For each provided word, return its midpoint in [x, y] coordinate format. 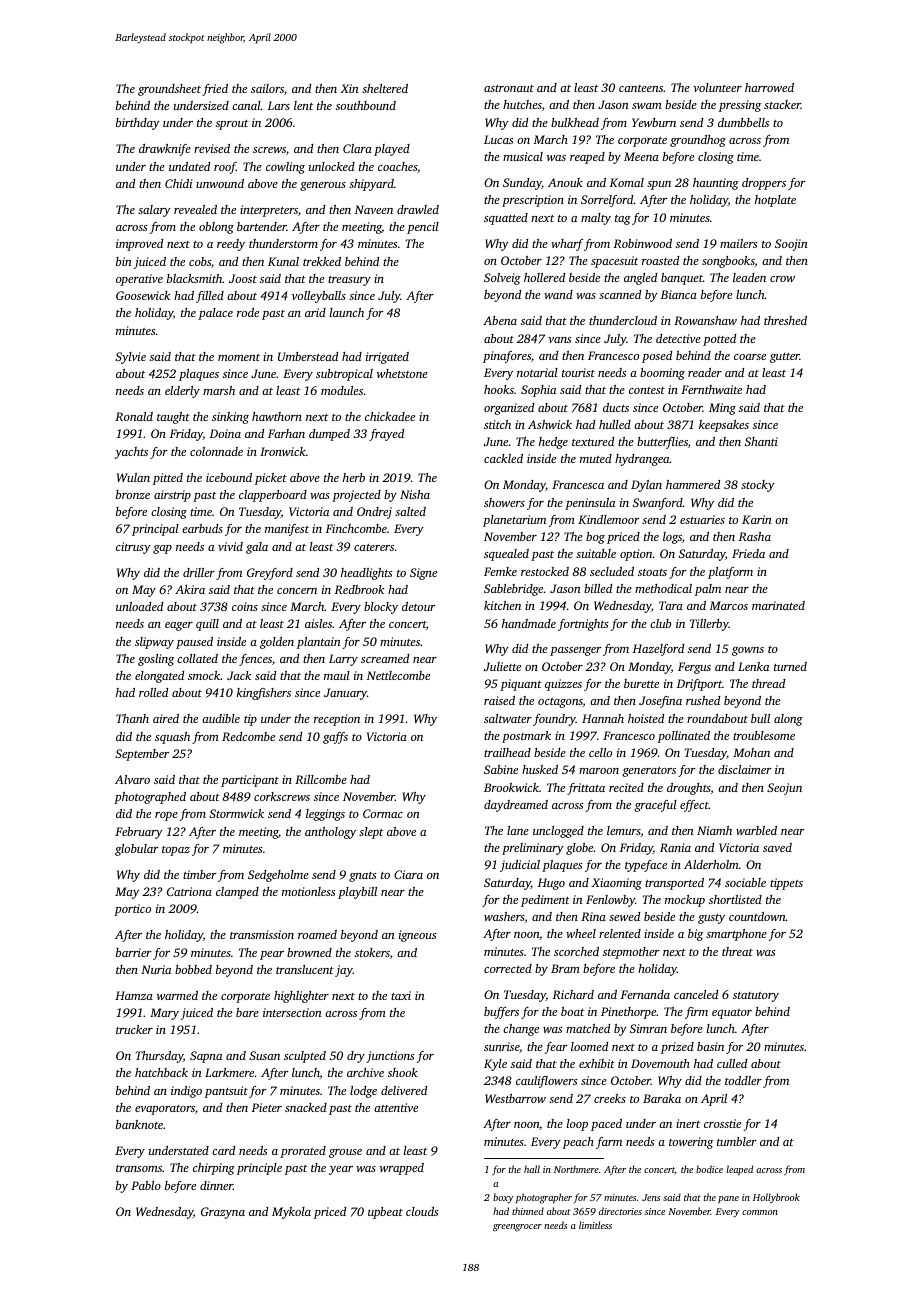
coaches [397, 166]
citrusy [133, 548]
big [695, 935]
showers [504, 502]
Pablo [146, 1185]
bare [247, 1012]
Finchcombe [356, 528]
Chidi [179, 183]
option [636, 555]
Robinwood [643, 243]
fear [556, 1048]
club [660, 623]
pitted [168, 479]
